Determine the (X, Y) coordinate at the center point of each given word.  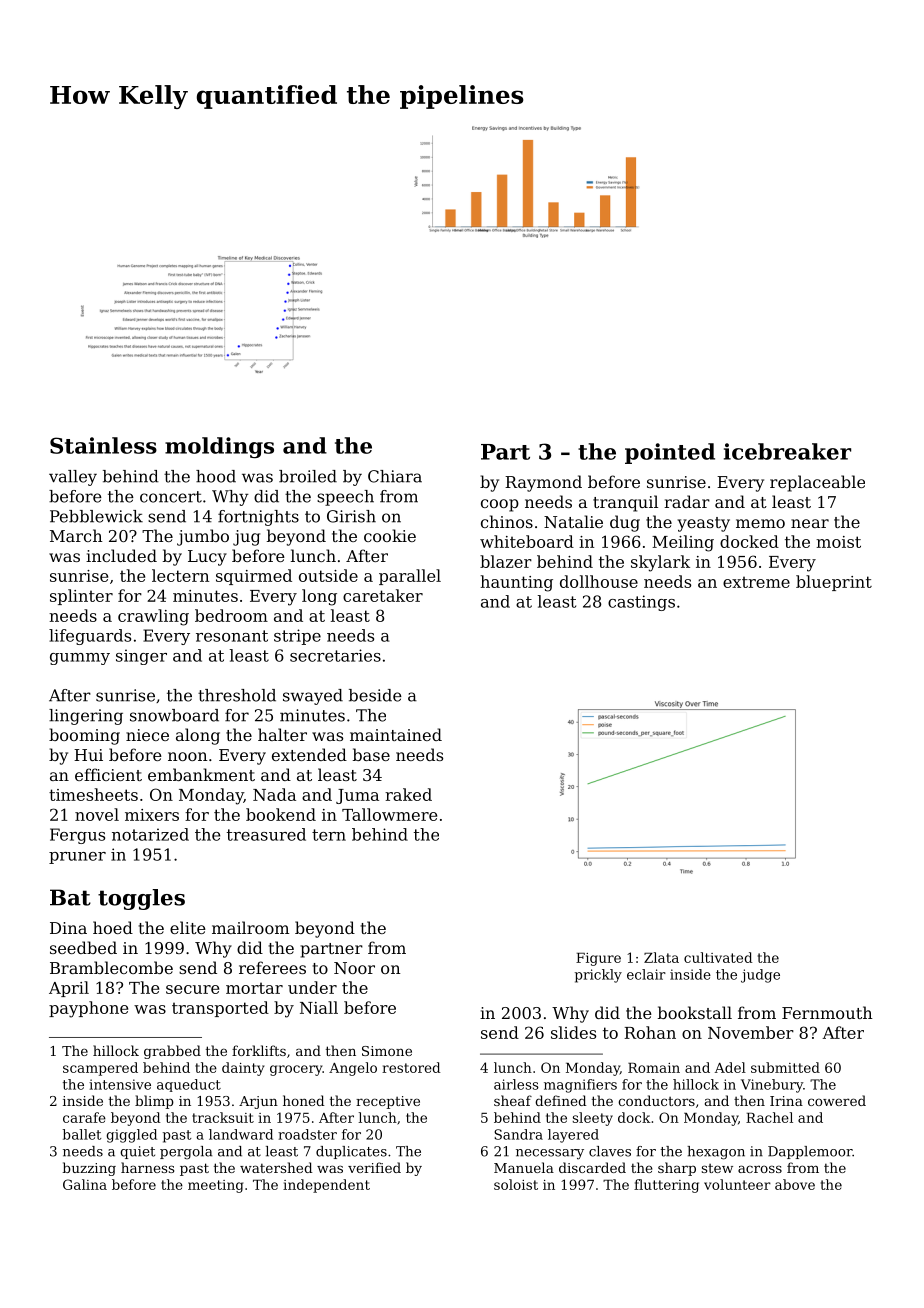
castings (641, 603)
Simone (387, 1051)
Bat (70, 897)
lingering (86, 717)
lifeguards (90, 637)
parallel (410, 577)
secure (192, 989)
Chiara (395, 476)
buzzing (89, 1169)
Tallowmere (389, 814)
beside (375, 695)
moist (838, 542)
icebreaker (787, 451)
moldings (219, 447)
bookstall (695, 1012)
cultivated (718, 957)
